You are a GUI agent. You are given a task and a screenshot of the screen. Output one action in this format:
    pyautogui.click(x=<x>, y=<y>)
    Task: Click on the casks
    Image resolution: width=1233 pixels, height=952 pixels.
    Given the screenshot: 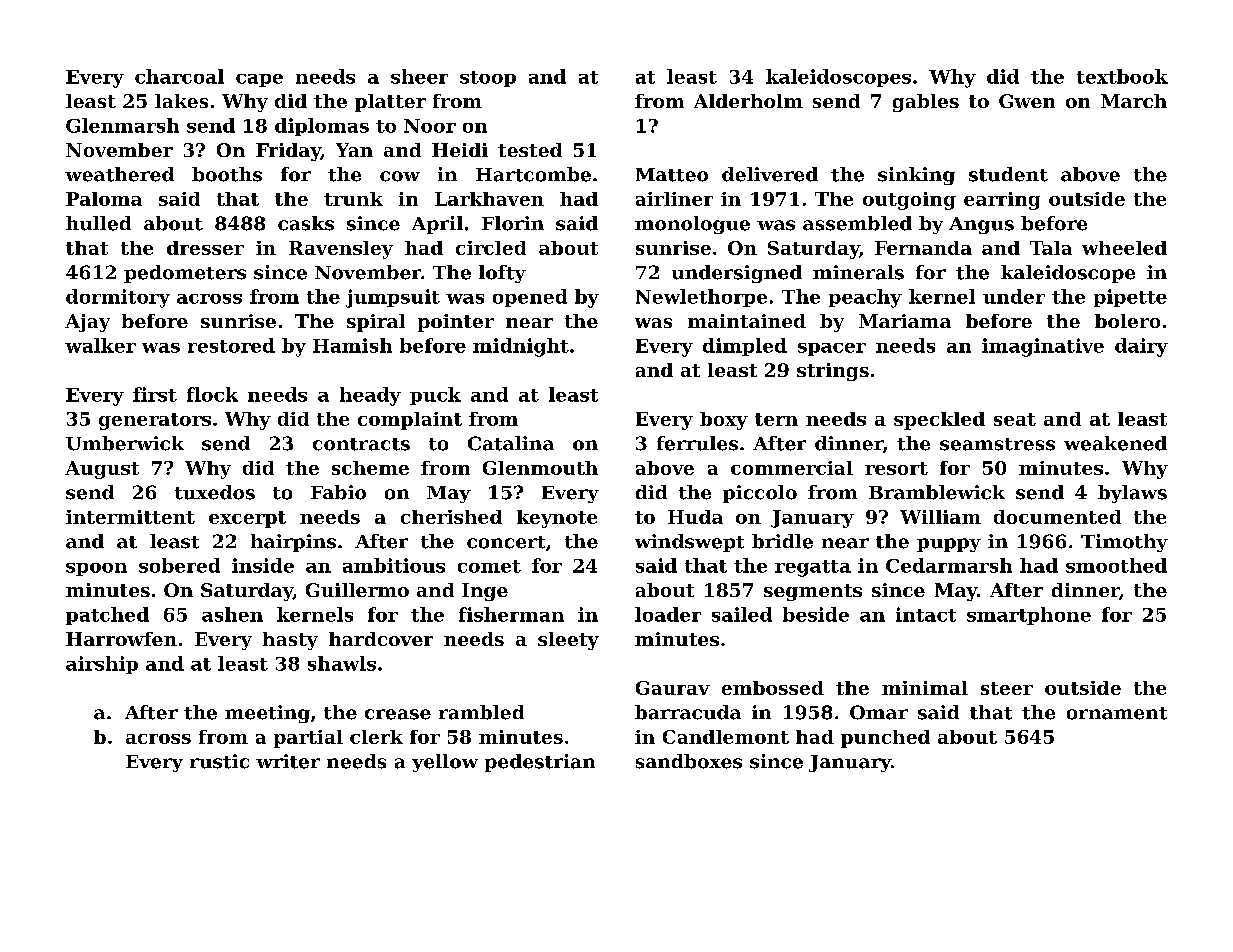 What is the action you would take?
    pyautogui.click(x=306, y=223)
